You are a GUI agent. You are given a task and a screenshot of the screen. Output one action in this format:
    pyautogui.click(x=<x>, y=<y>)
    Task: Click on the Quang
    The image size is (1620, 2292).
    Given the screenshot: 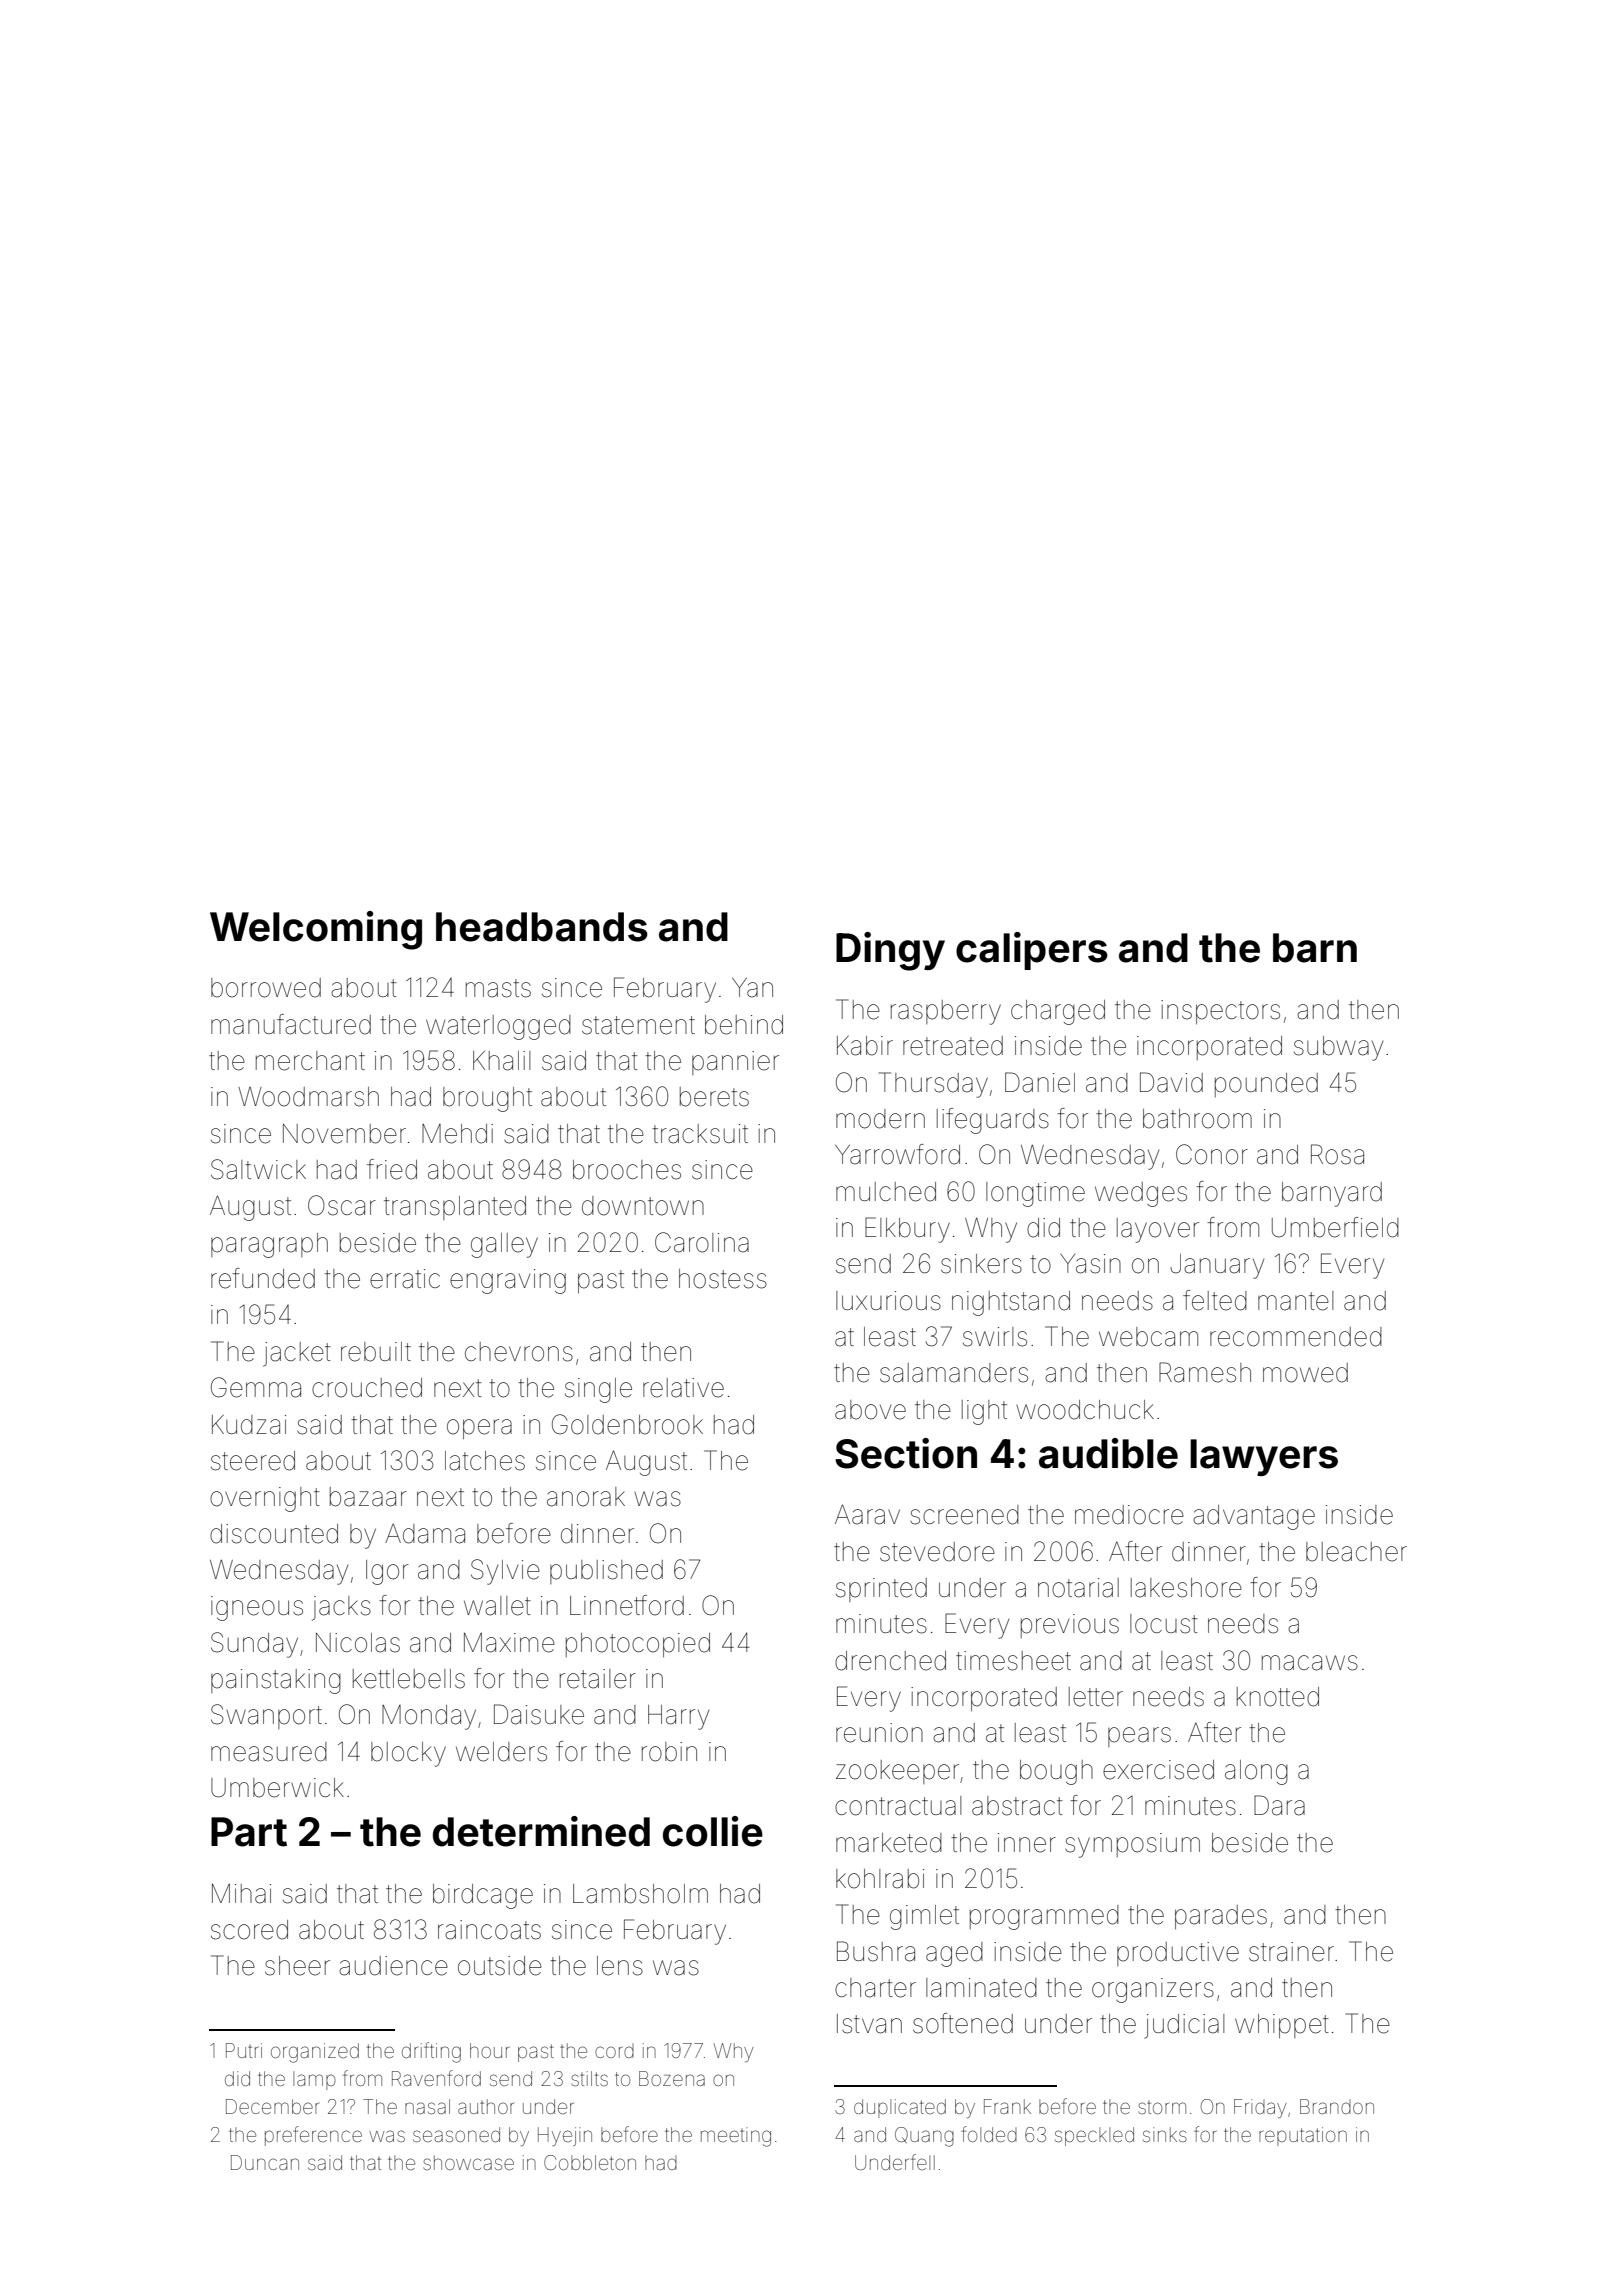 What is the action you would take?
    pyautogui.click(x=924, y=2137)
